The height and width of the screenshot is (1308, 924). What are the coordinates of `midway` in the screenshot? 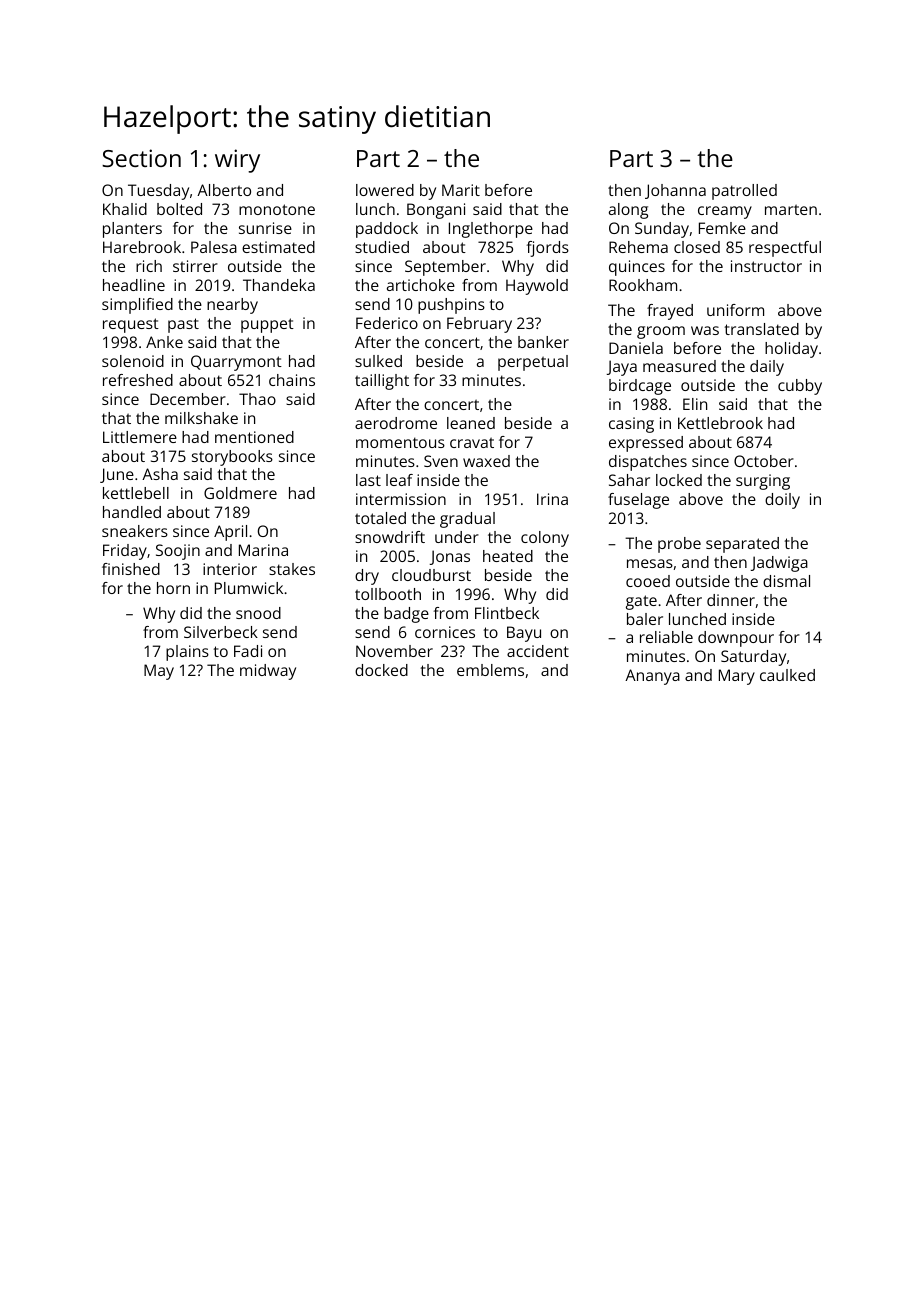 It's located at (268, 672).
